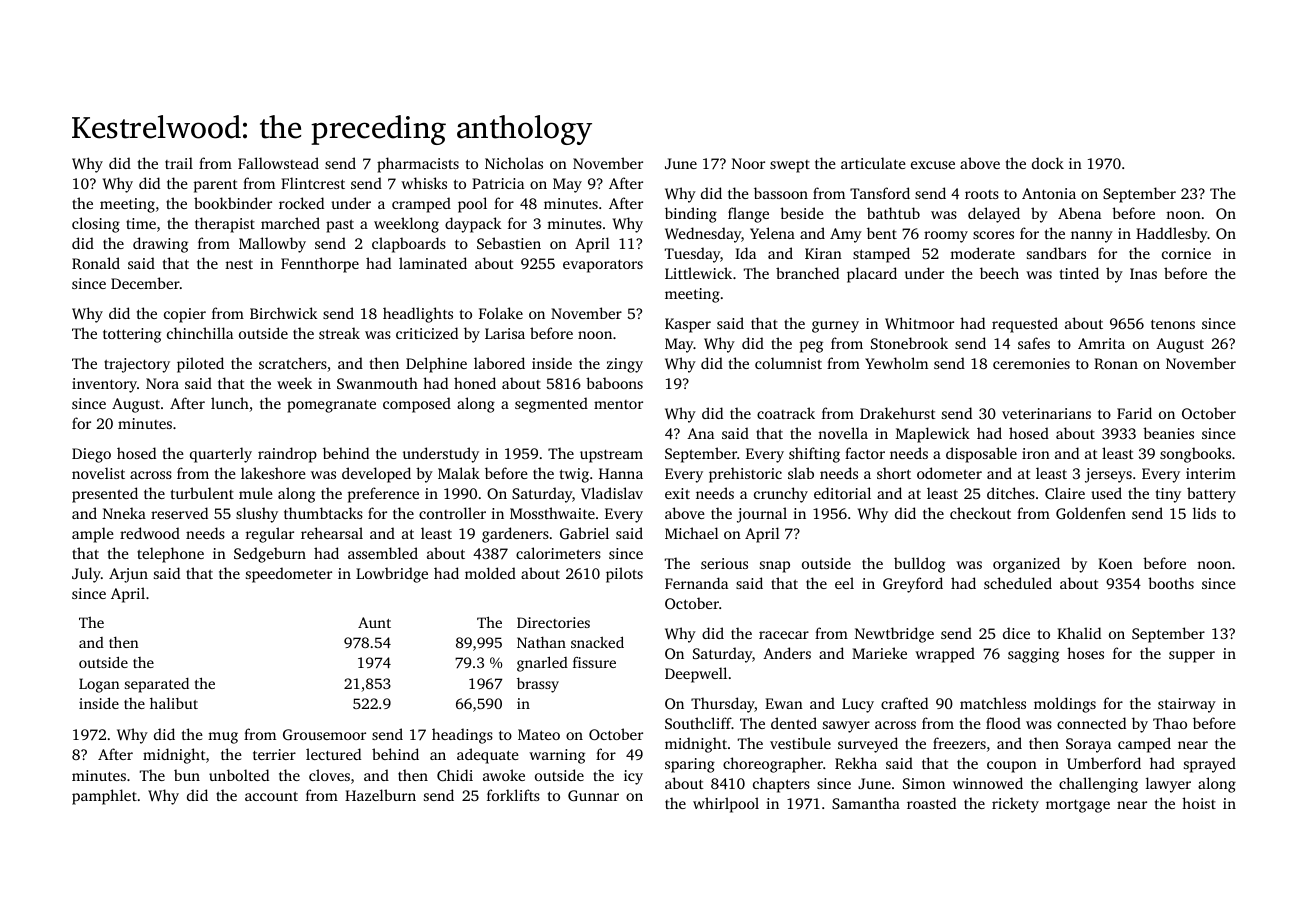 The width and height of the page is (1308, 924). I want to click on journal, so click(762, 515).
